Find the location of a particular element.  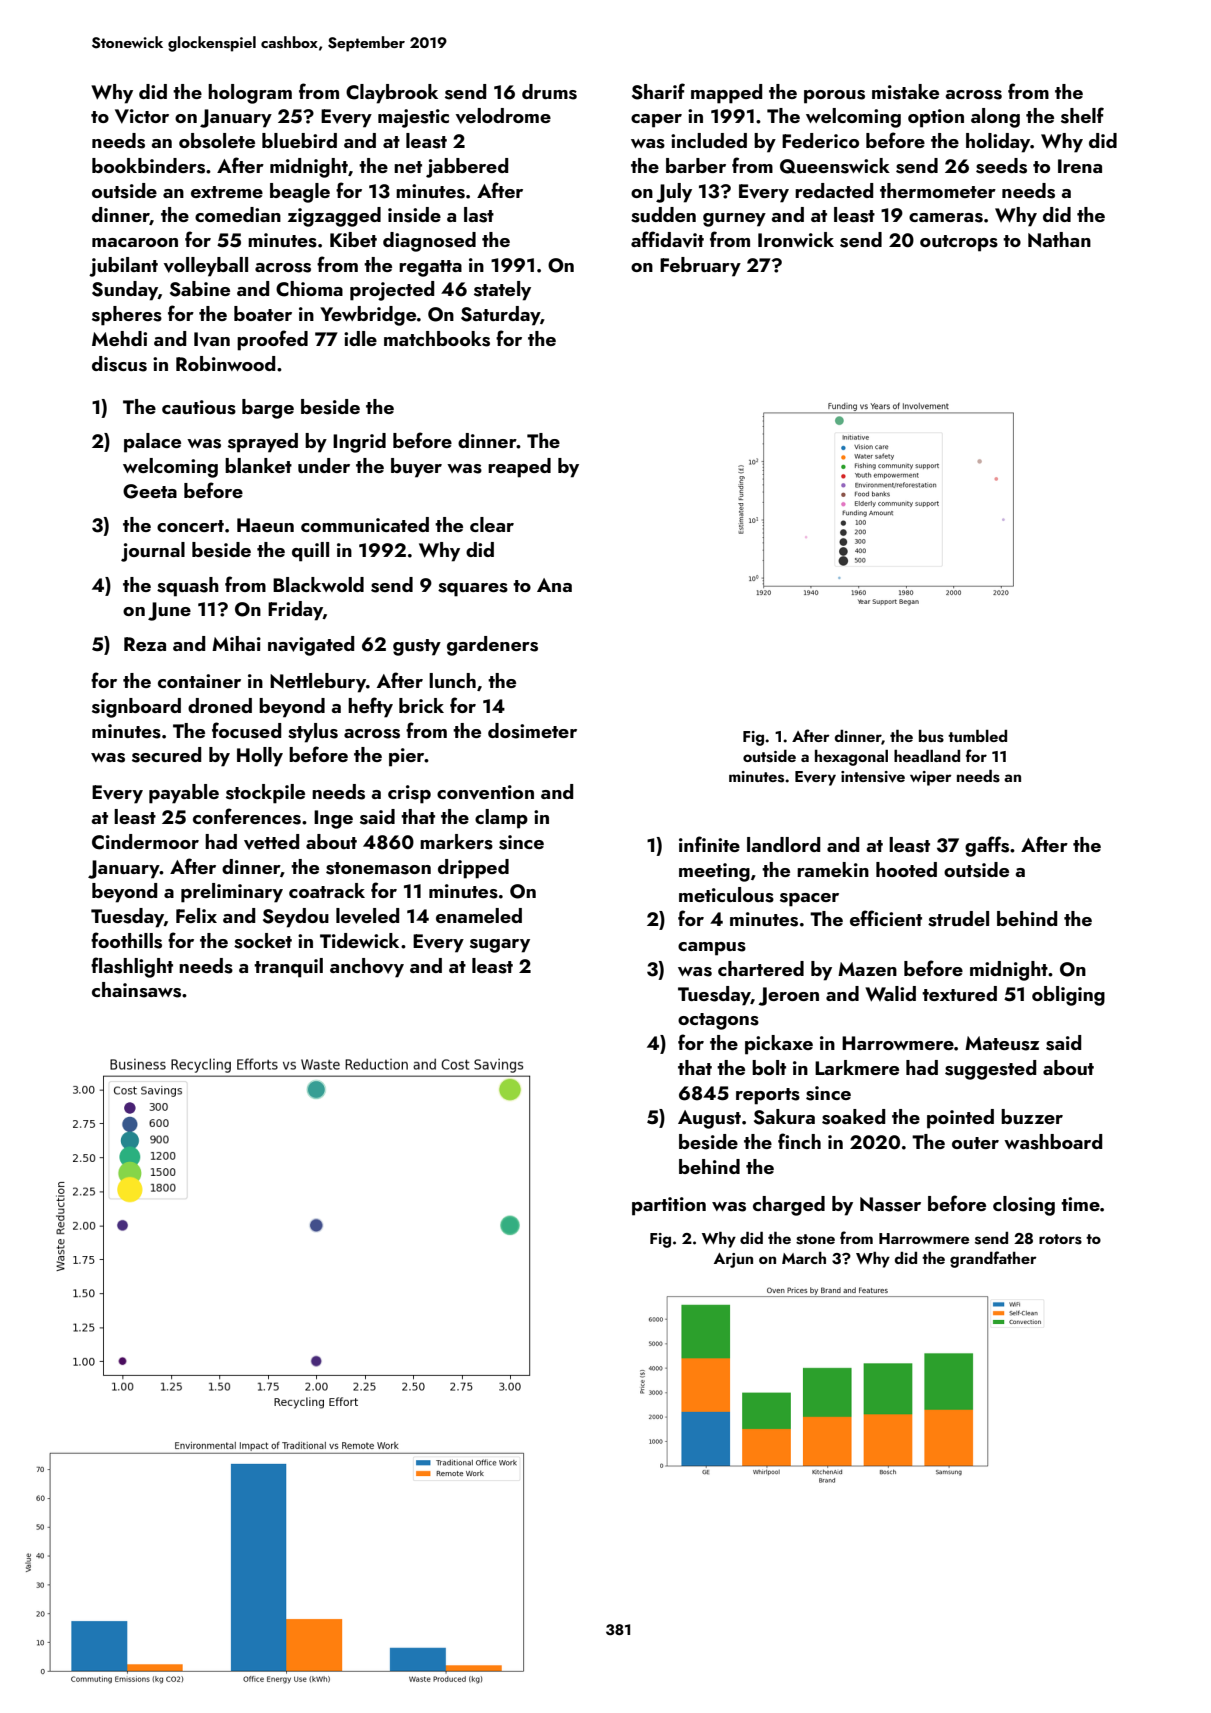

rotors is located at coordinates (1060, 1239).
